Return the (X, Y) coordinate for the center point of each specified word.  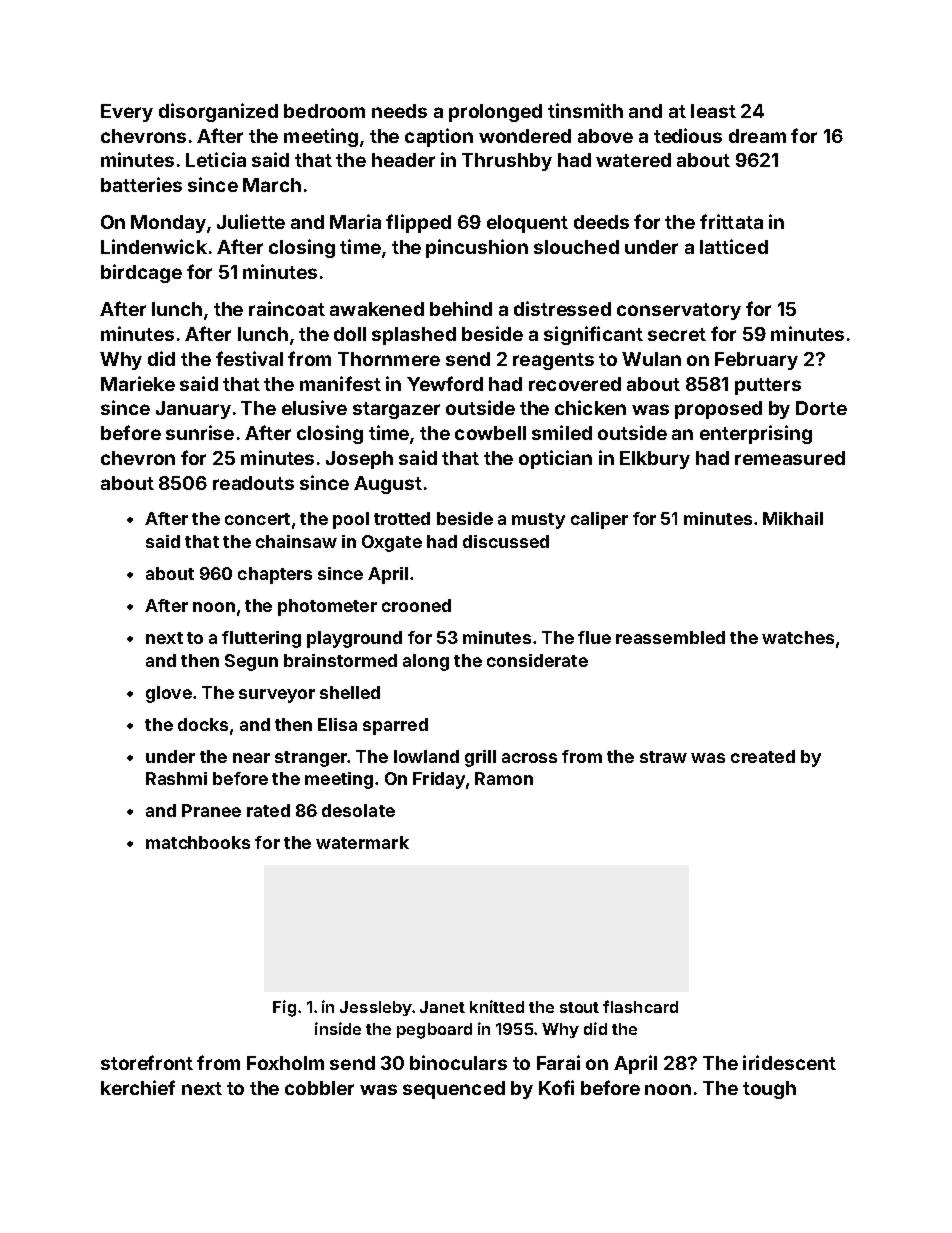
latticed (734, 246)
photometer (327, 607)
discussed (506, 541)
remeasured (790, 458)
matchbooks (198, 842)
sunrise (200, 432)
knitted (497, 1006)
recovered (575, 384)
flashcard (640, 1006)
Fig (284, 1008)
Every (127, 113)
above (605, 136)
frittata (731, 221)
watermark (362, 842)
